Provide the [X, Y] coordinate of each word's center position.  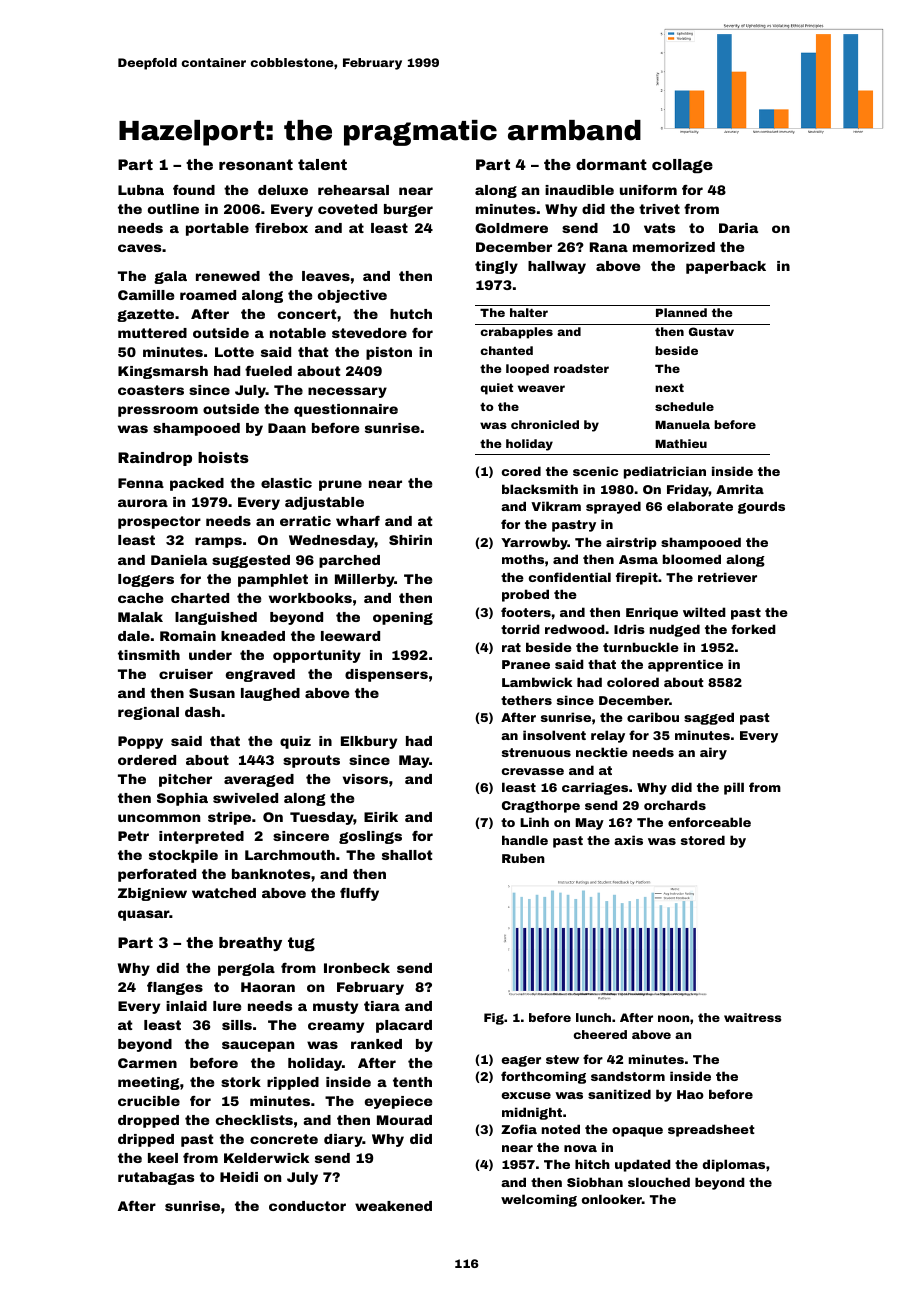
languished [216, 618]
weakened [393, 1206]
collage [682, 166]
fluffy [359, 894]
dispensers [386, 675]
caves [139, 248]
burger [408, 210]
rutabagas [156, 1178]
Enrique [652, 613]
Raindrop [155, 459]
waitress [752, 1017]
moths [523, 559]
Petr [133, 836]
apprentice [685, 665]
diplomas [733, 1165]
